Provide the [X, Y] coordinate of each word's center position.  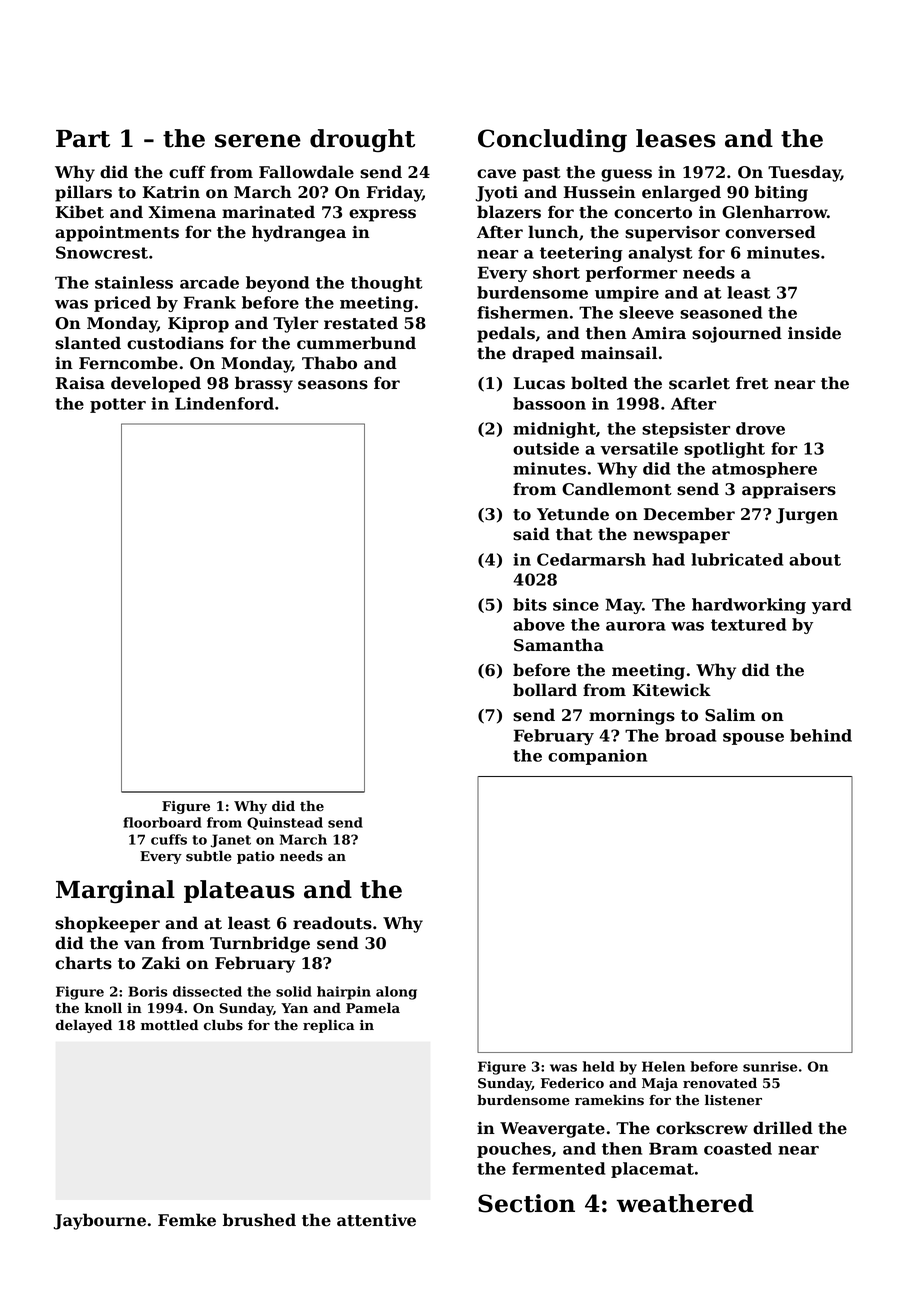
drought [362, 140]
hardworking [749, 606]
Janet [231, 841]
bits [530, 604]
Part [83, 139]
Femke [187, 1220]
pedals [506, 334]
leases [676, 138]
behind [821, 735]
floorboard [162, 822]
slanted [88, 343]
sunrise [770, 1066]
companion [597, 757]
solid [294, 991]
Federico [572, 1083]
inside [814, 333]
